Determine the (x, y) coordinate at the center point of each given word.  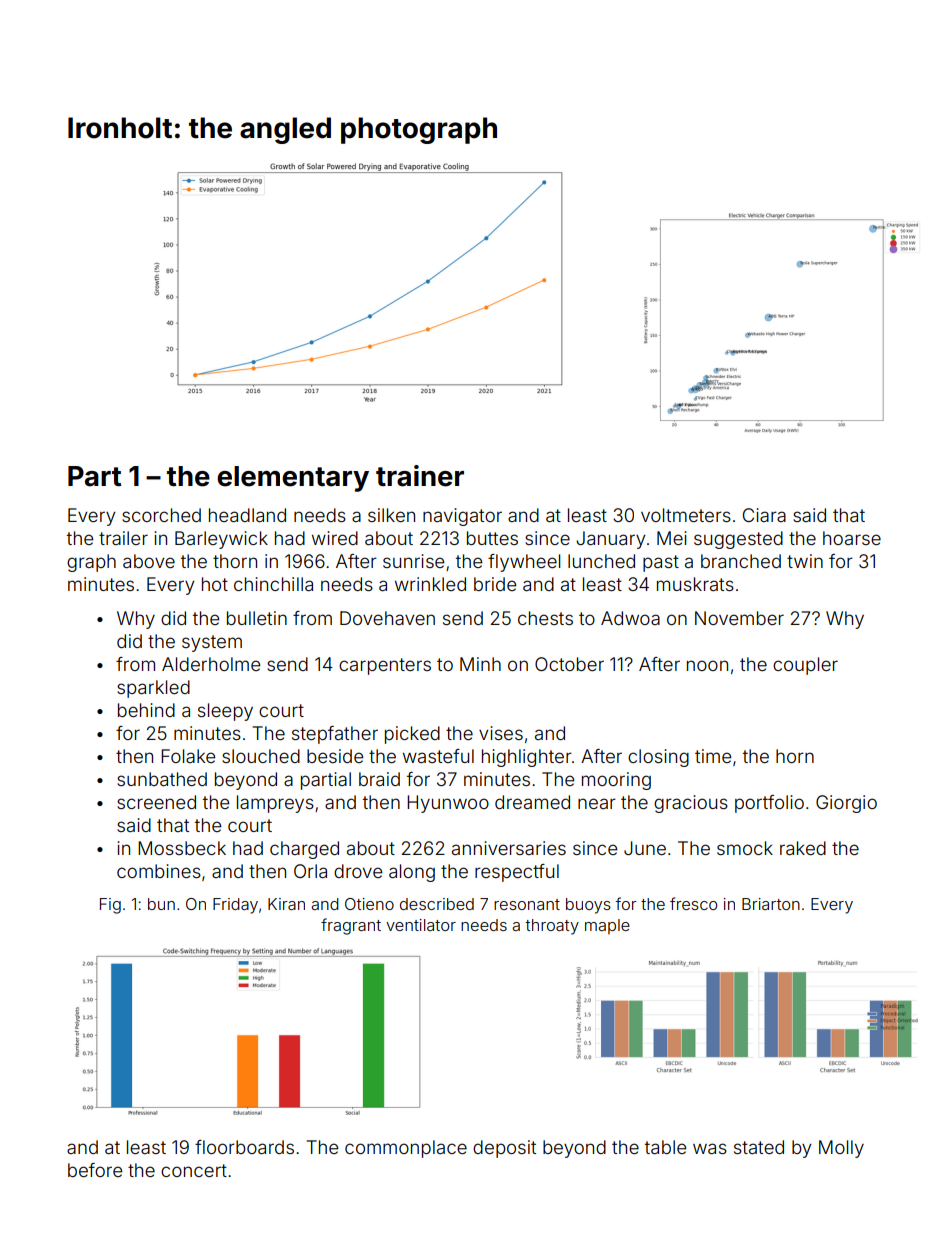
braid (379, 779)
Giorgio (846, 804)
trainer (420, 476)
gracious (691, 804)
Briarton (771, 904)
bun (161, 904)
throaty (552, 927)
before (95, 1170)
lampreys (275, 804)
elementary (293, 479)
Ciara (764, 515)
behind (146, 710)
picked (412, 735)
